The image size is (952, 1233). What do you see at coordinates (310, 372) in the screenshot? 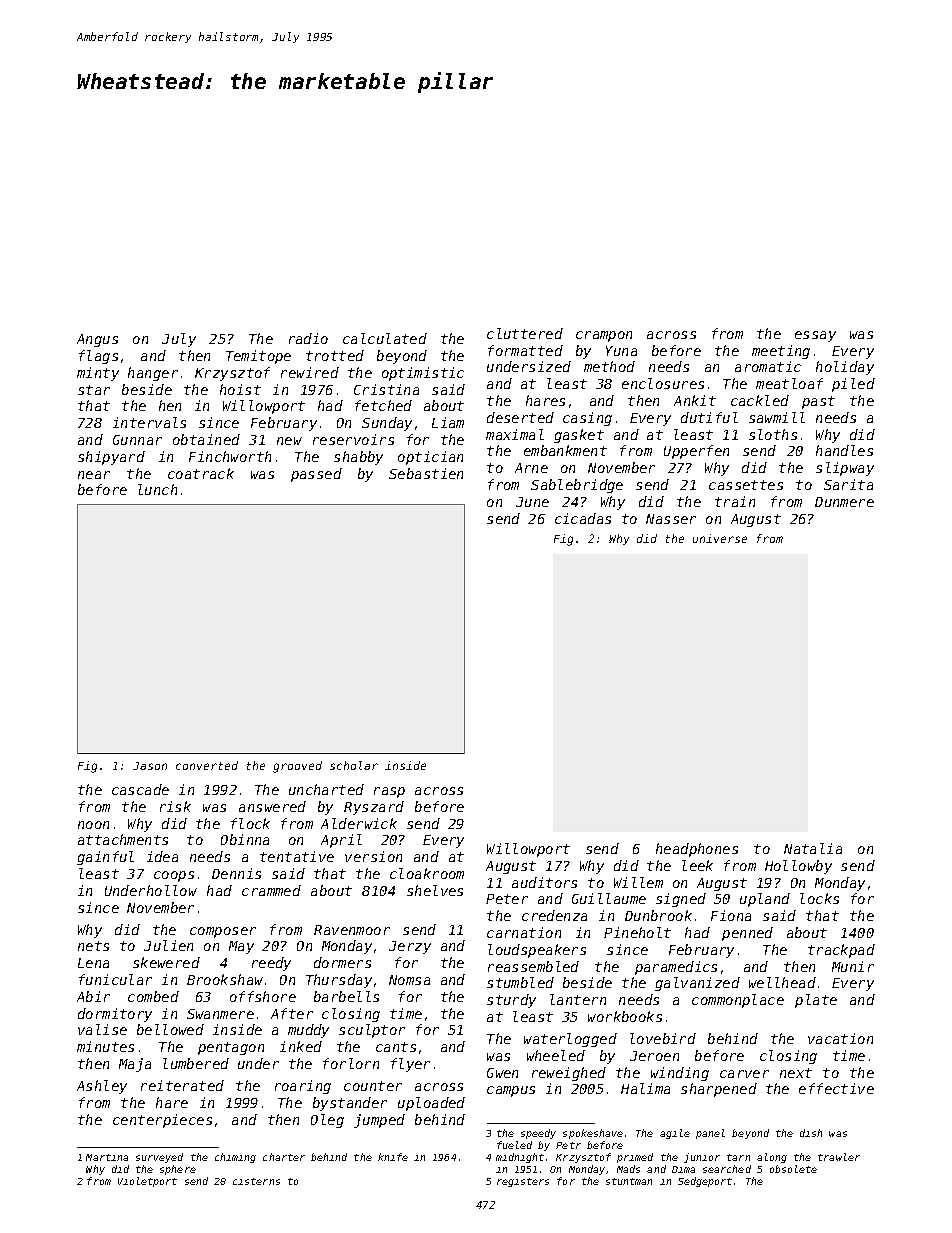
I see `rewired` at bounding box center [310, 372].
